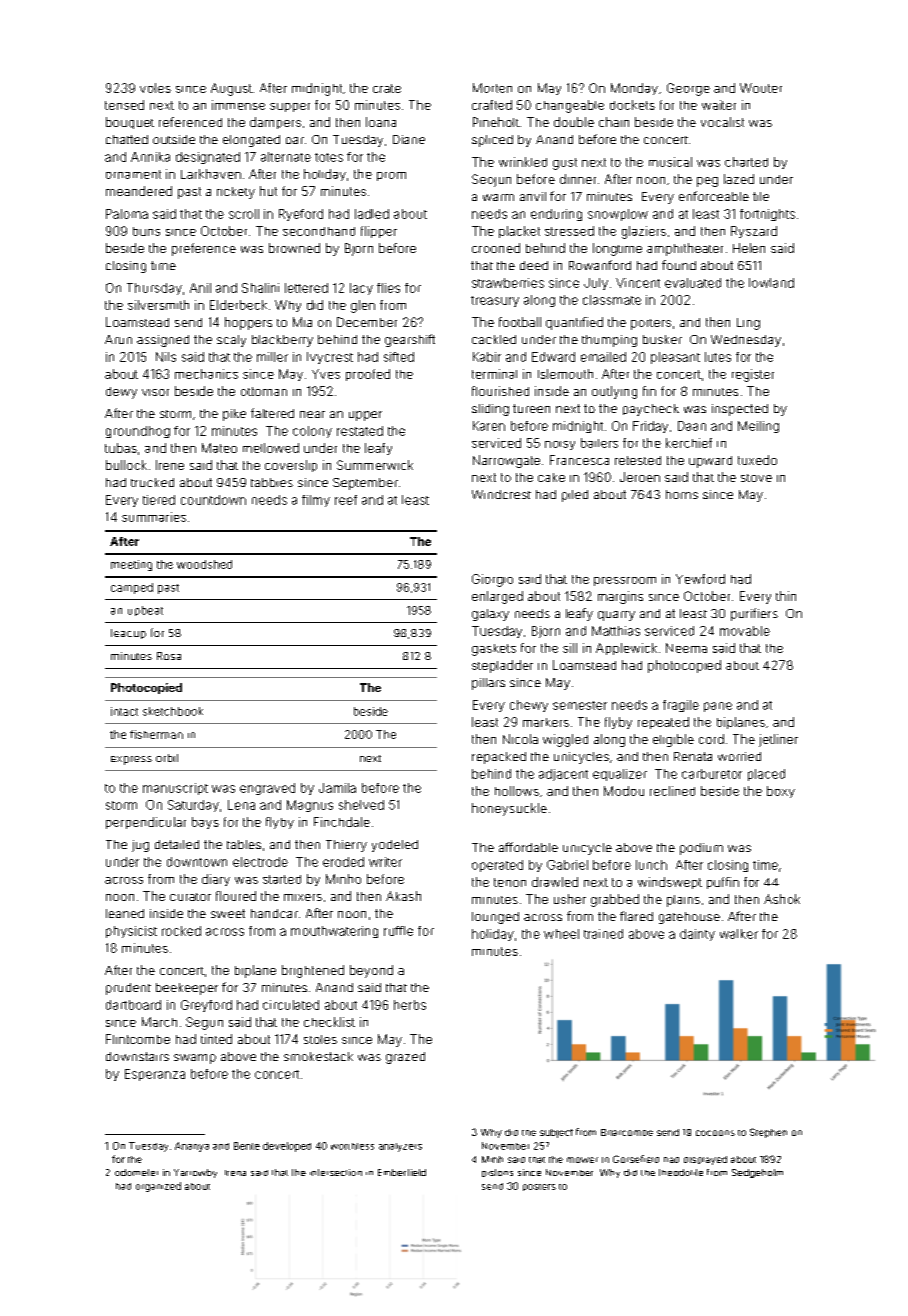  I want to click on Morten, so click(492, 88).
